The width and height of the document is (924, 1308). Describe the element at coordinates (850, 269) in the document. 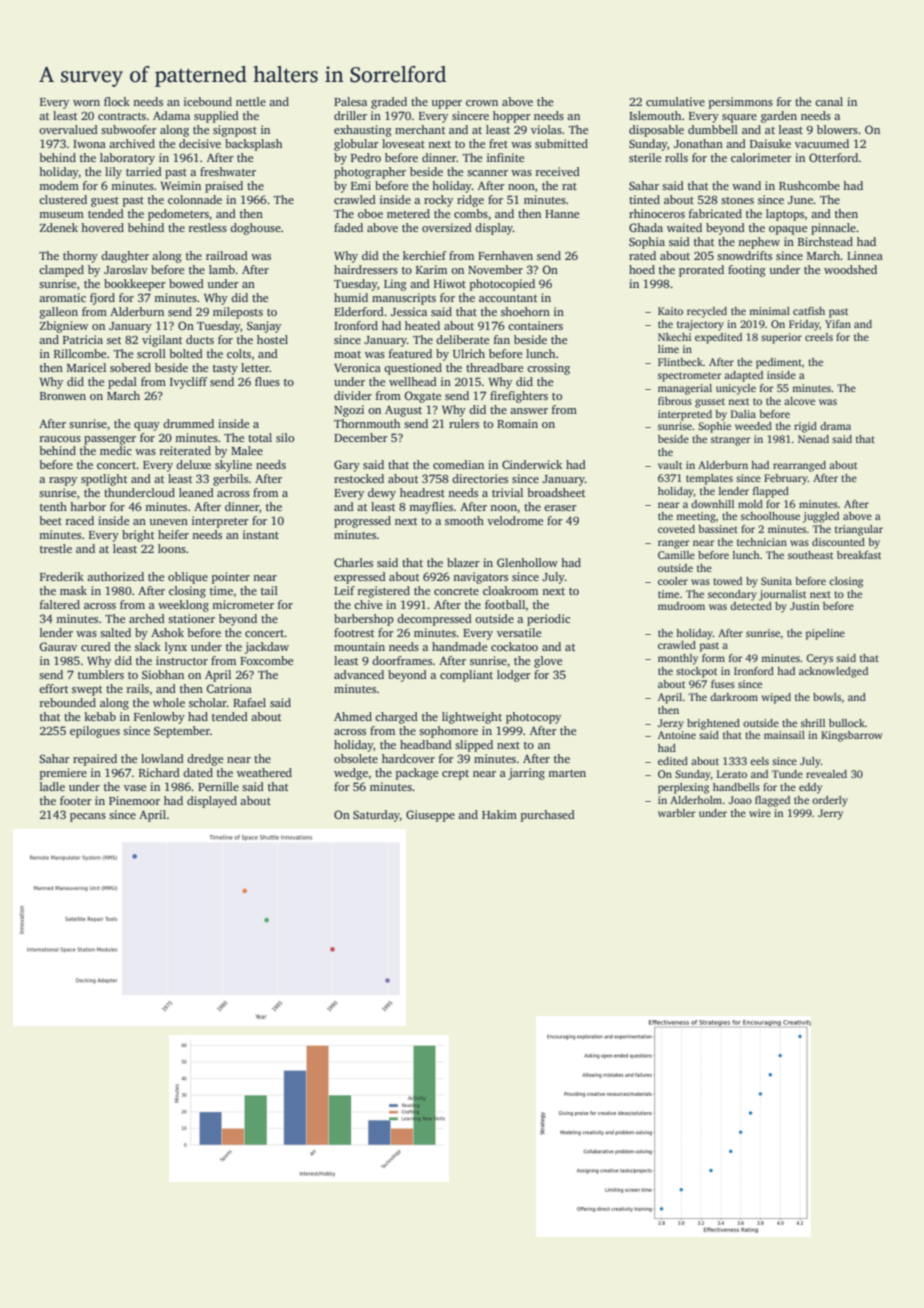

I see `woodshed` at that location.
